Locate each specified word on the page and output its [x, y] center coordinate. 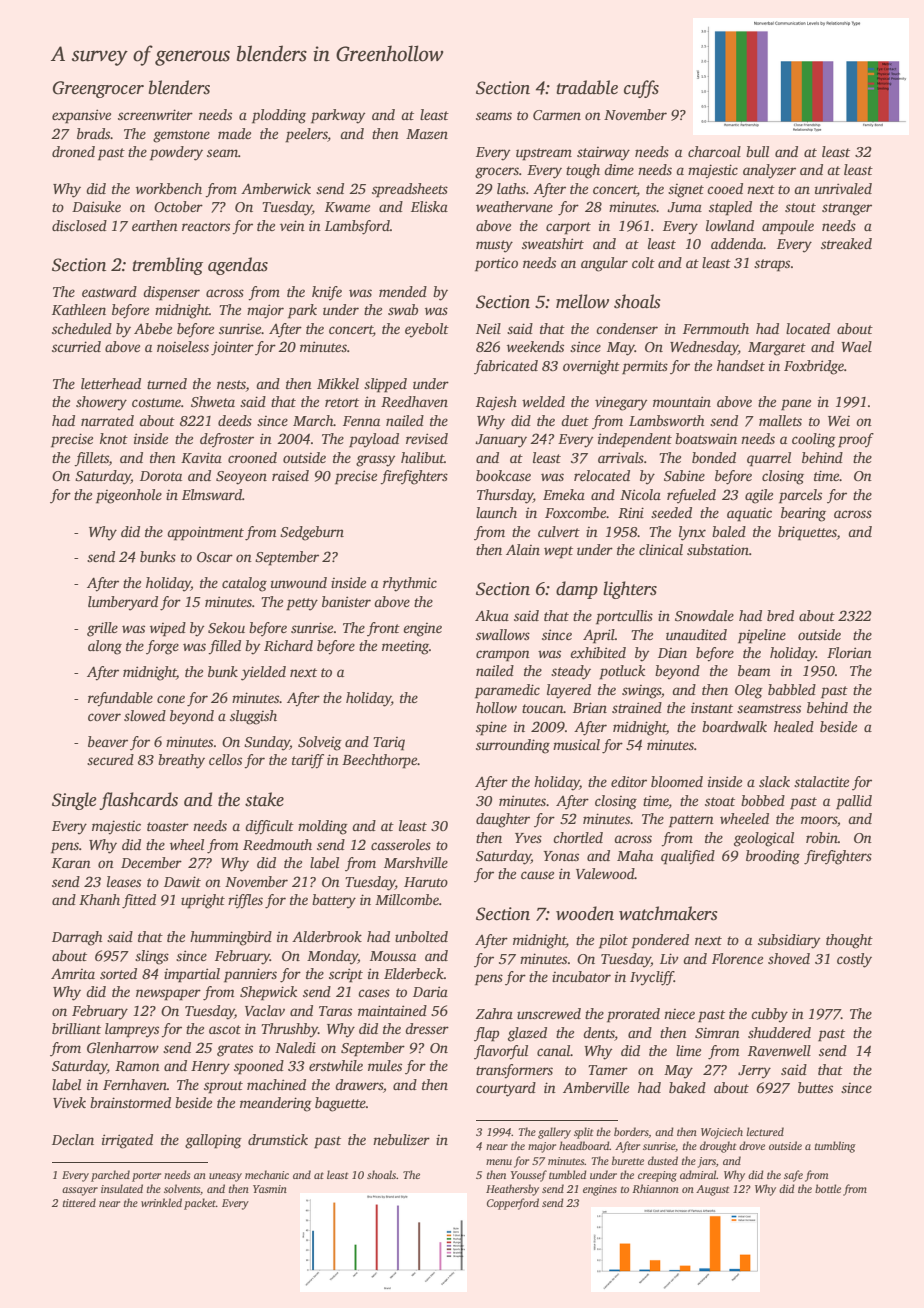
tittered [79, 1202]
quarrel [769, 459]
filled [224, 647]
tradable [587, 87]
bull [757, 151]
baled [729, 531]
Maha [635, 855]
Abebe [153, 328]
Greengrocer [98, 89]
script [346, 975]
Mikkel [338, 383]
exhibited [598, 652]
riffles [245, 901]
